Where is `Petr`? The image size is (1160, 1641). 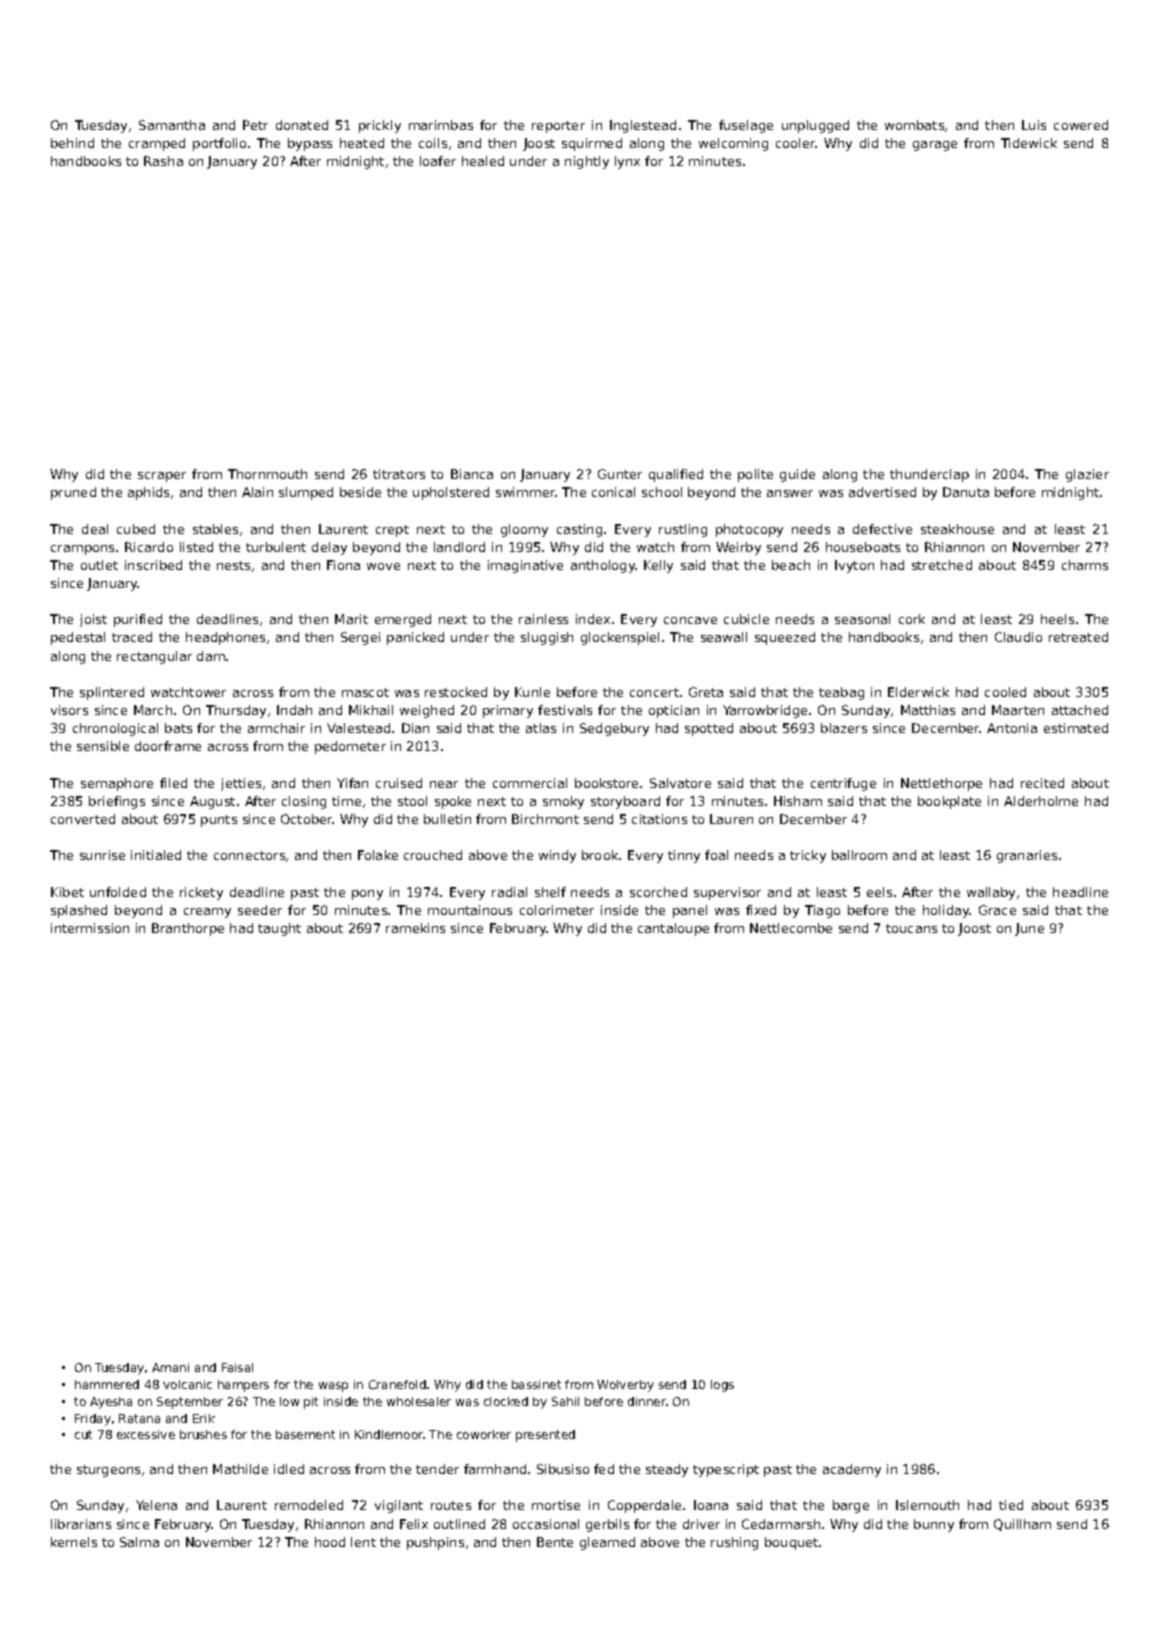
Petr is located at coordinates (255, 125).
